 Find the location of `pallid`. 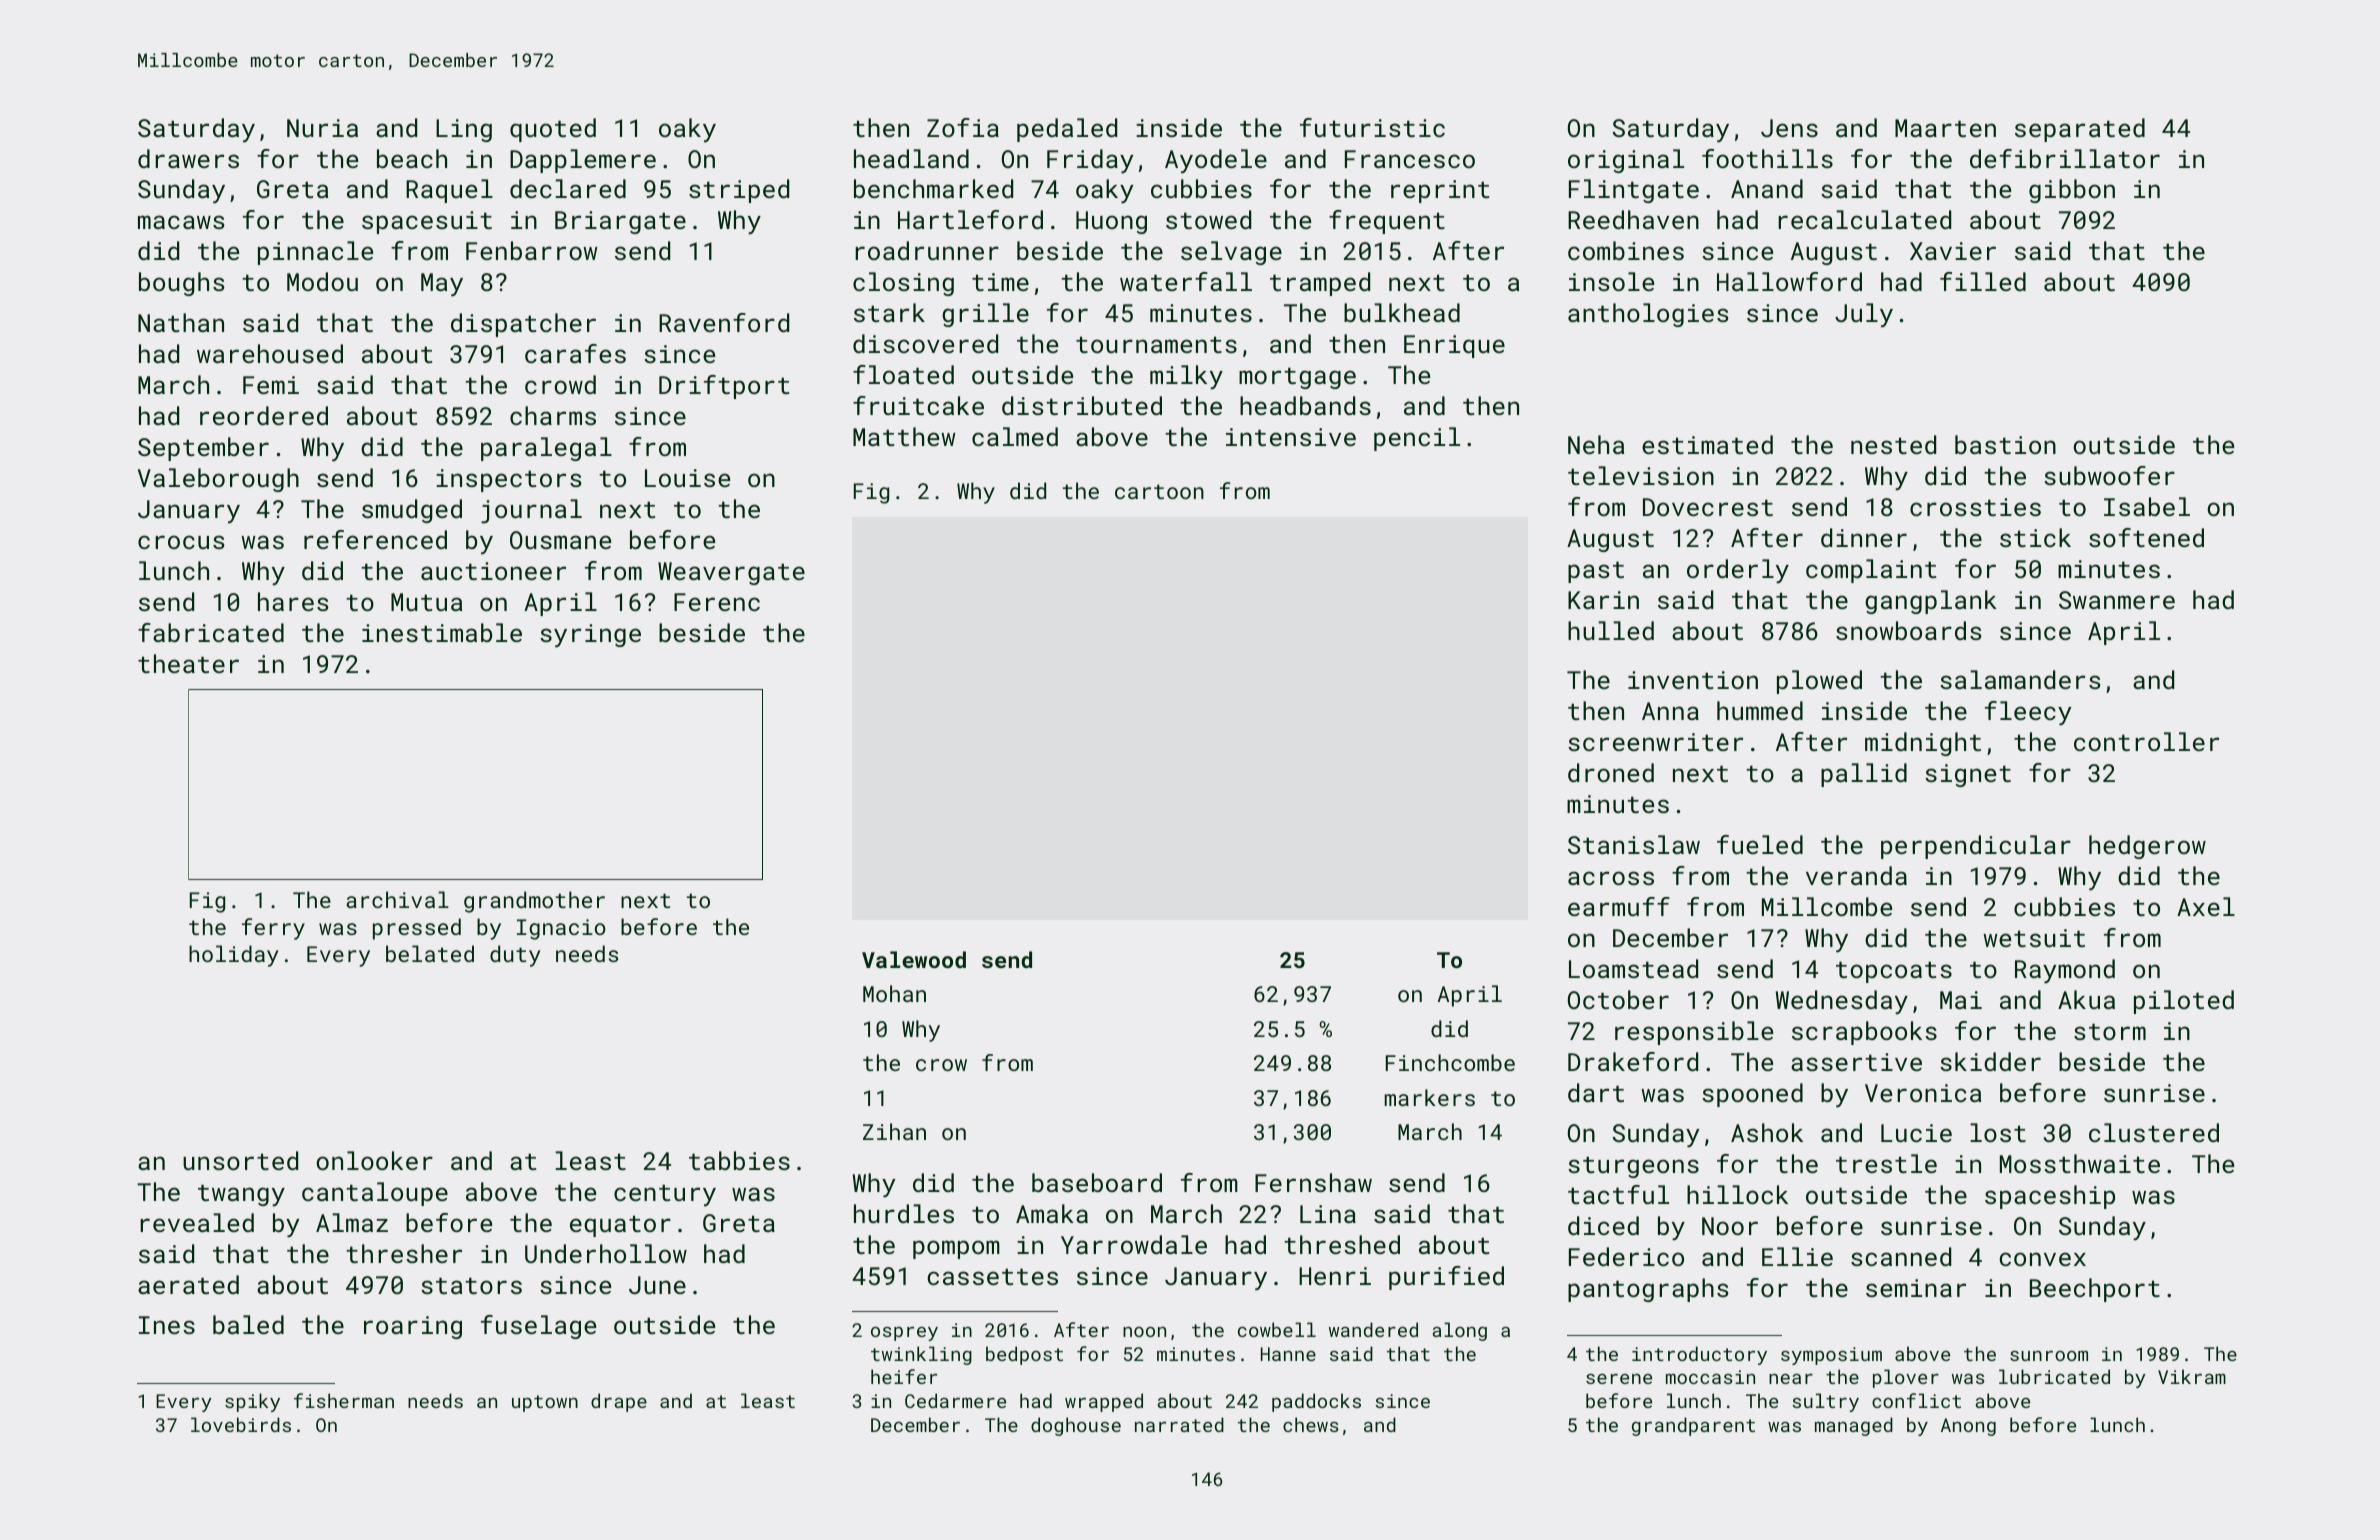

pallid is located at coordinates (1864, 775).
